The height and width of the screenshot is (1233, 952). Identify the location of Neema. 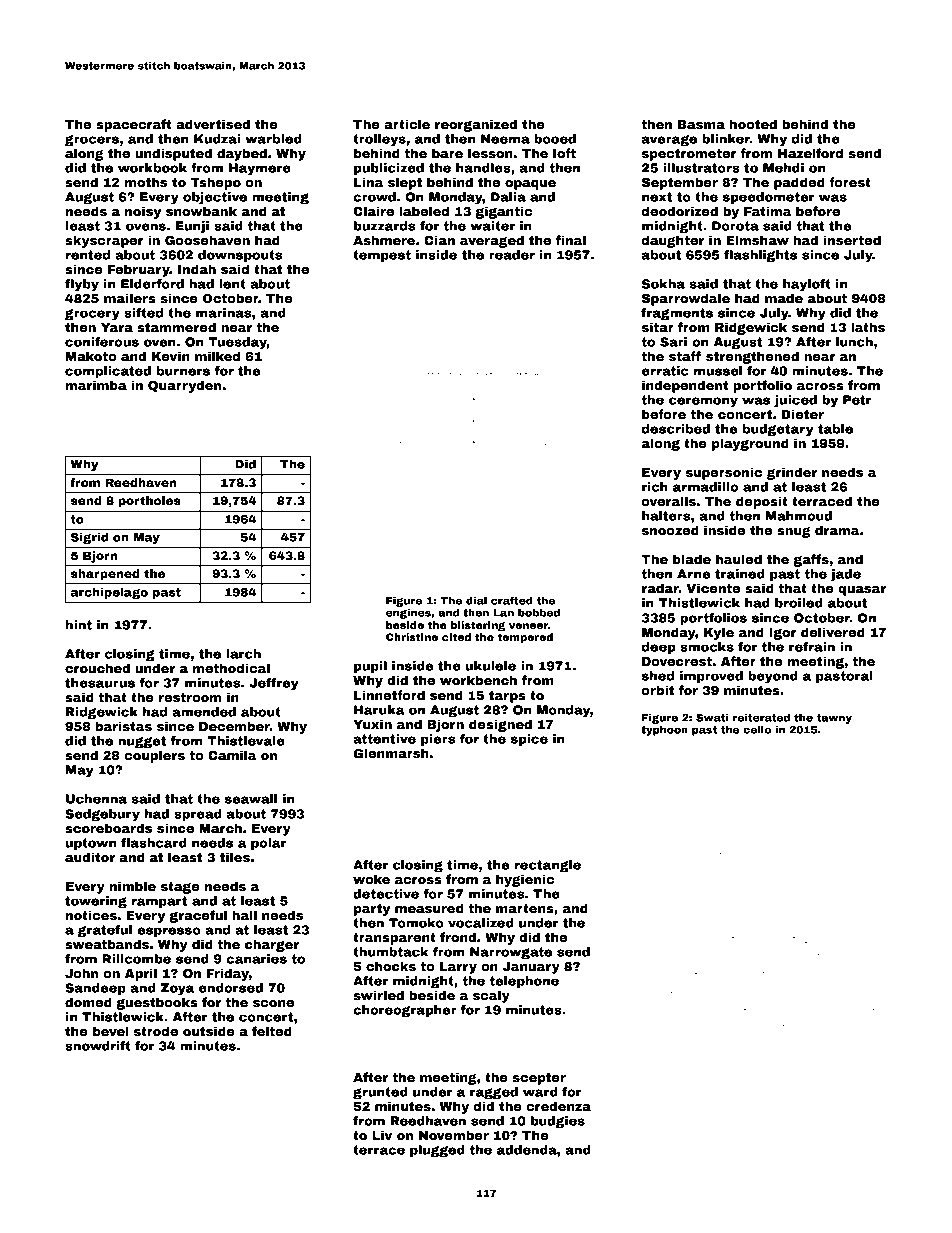
(505, 139).
